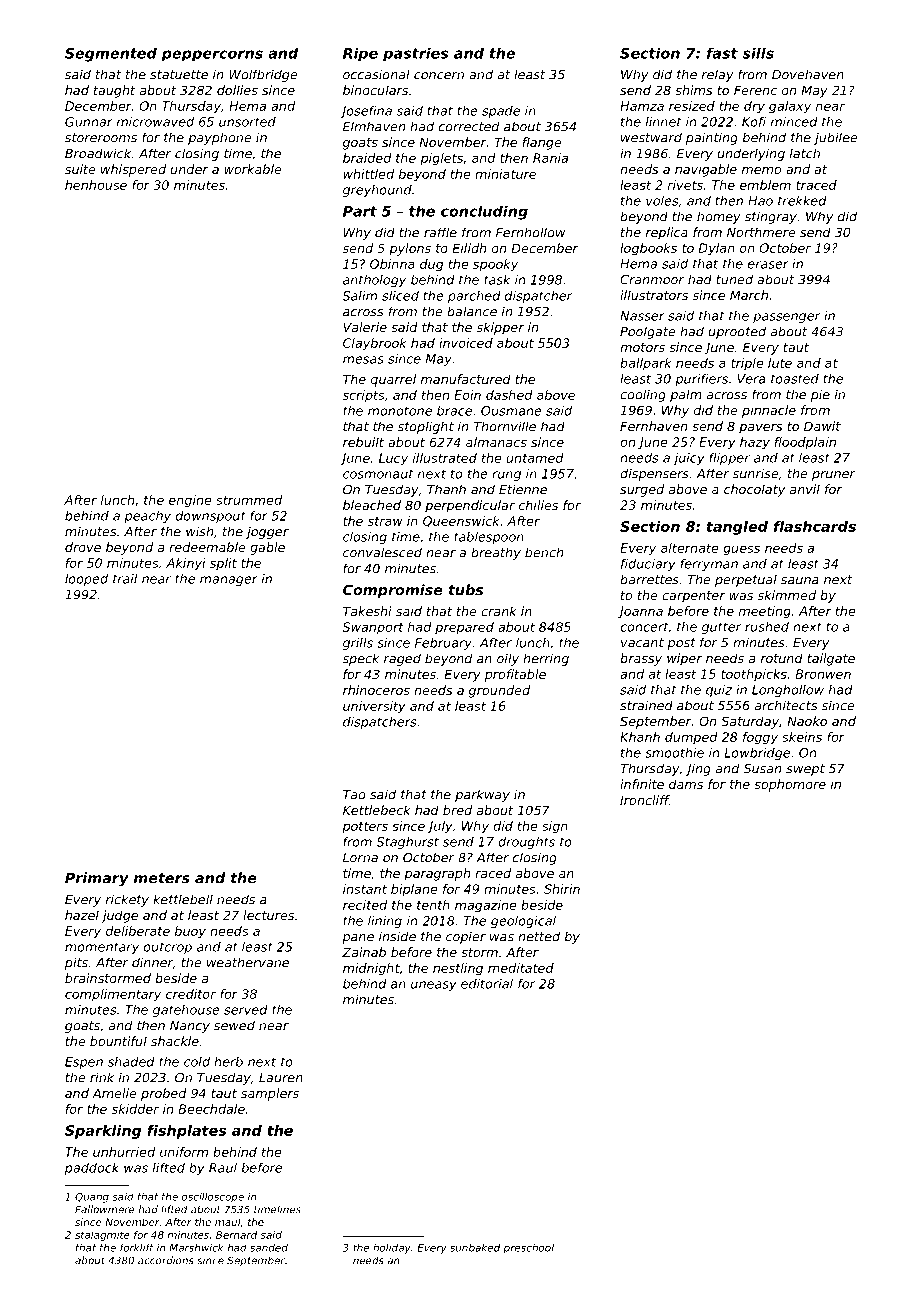 Image resolution: width=924 pixels, height=1308 pixels. I want to click on sanded, so click(269, 1248).
